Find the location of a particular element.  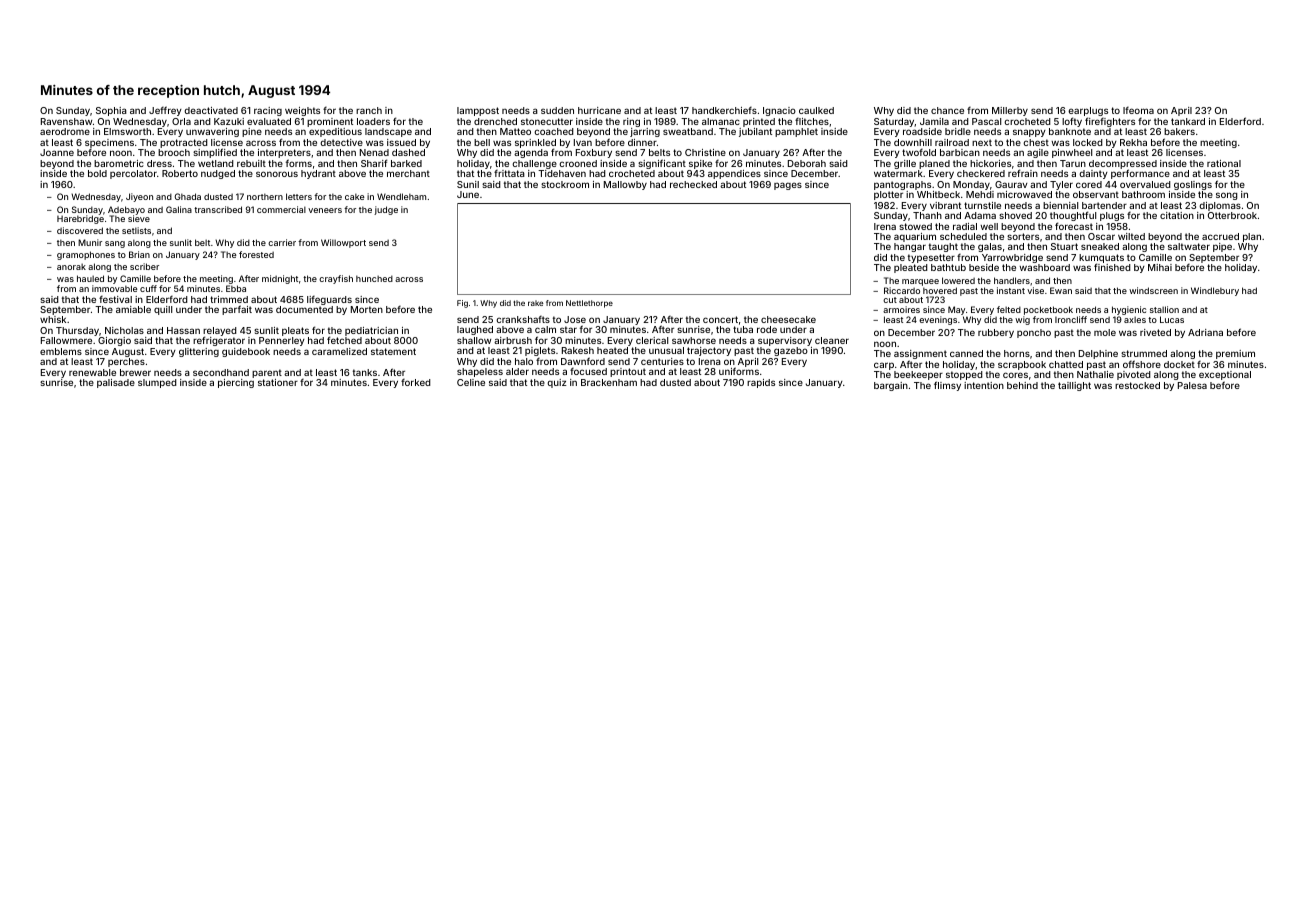

statement is located at coordinates (393, 351).
